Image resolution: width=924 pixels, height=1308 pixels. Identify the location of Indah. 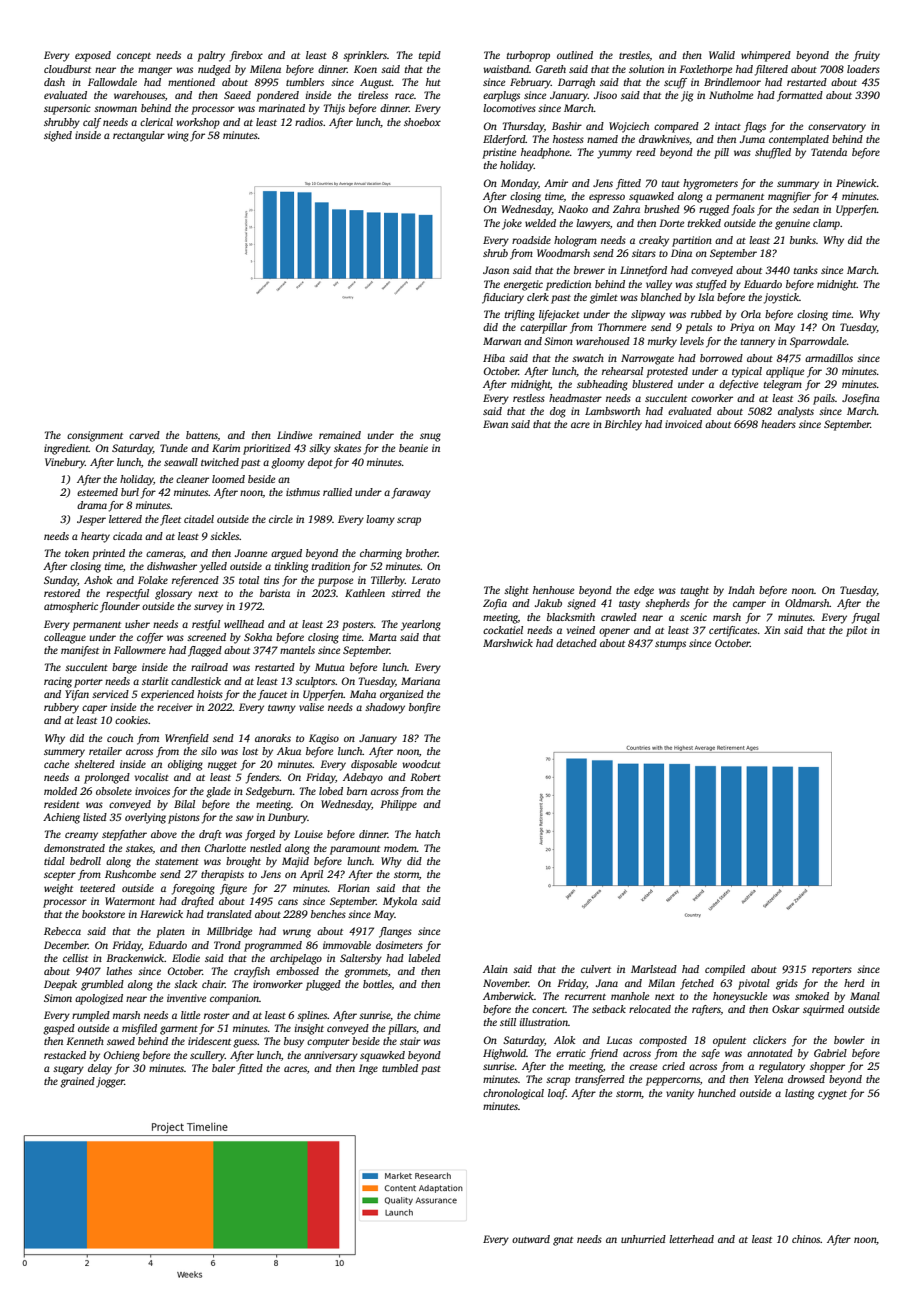
(741, 590).
